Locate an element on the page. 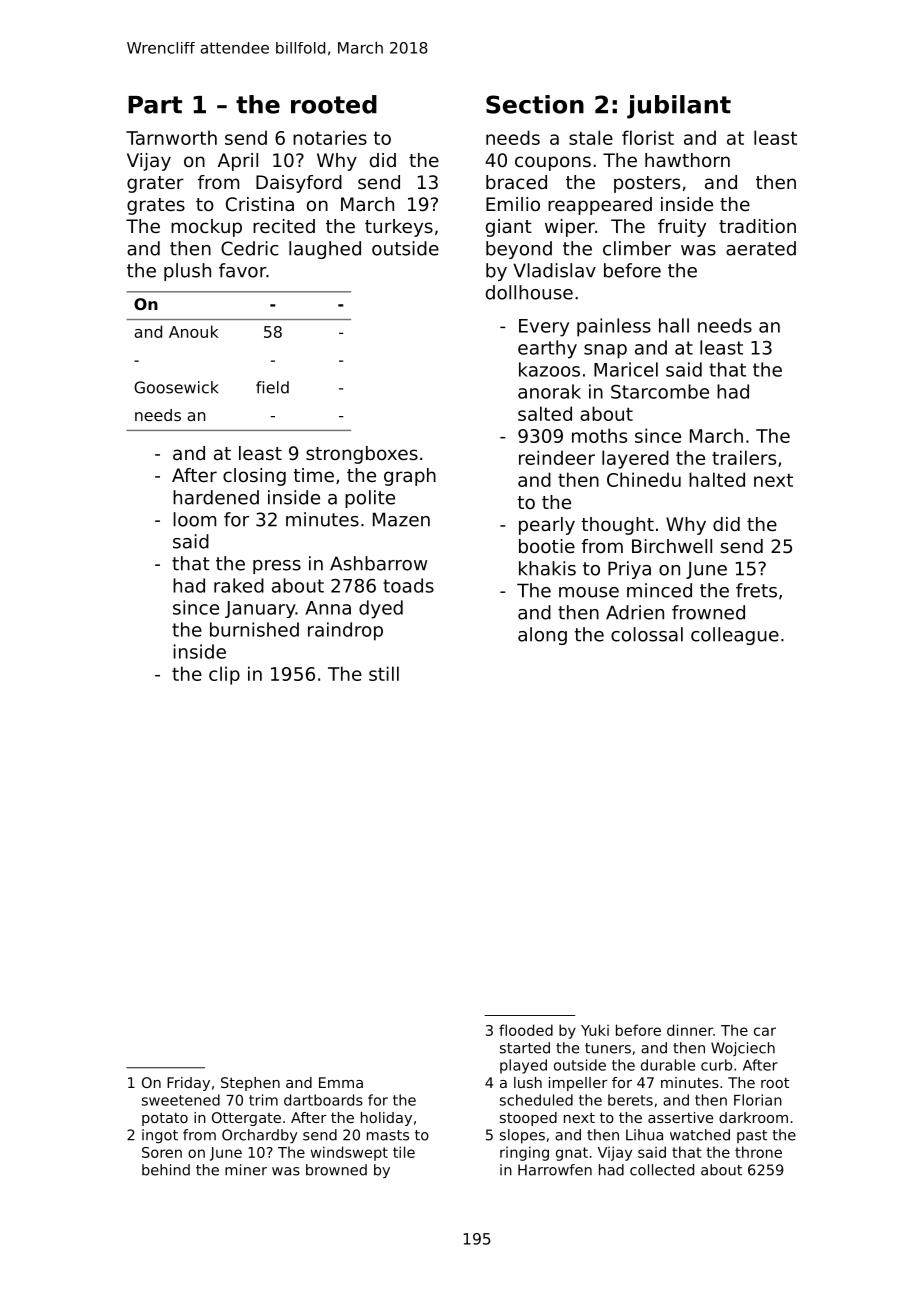 The width and height of the page is (924, 1314). colossal is located at coordinates (647, 634).
